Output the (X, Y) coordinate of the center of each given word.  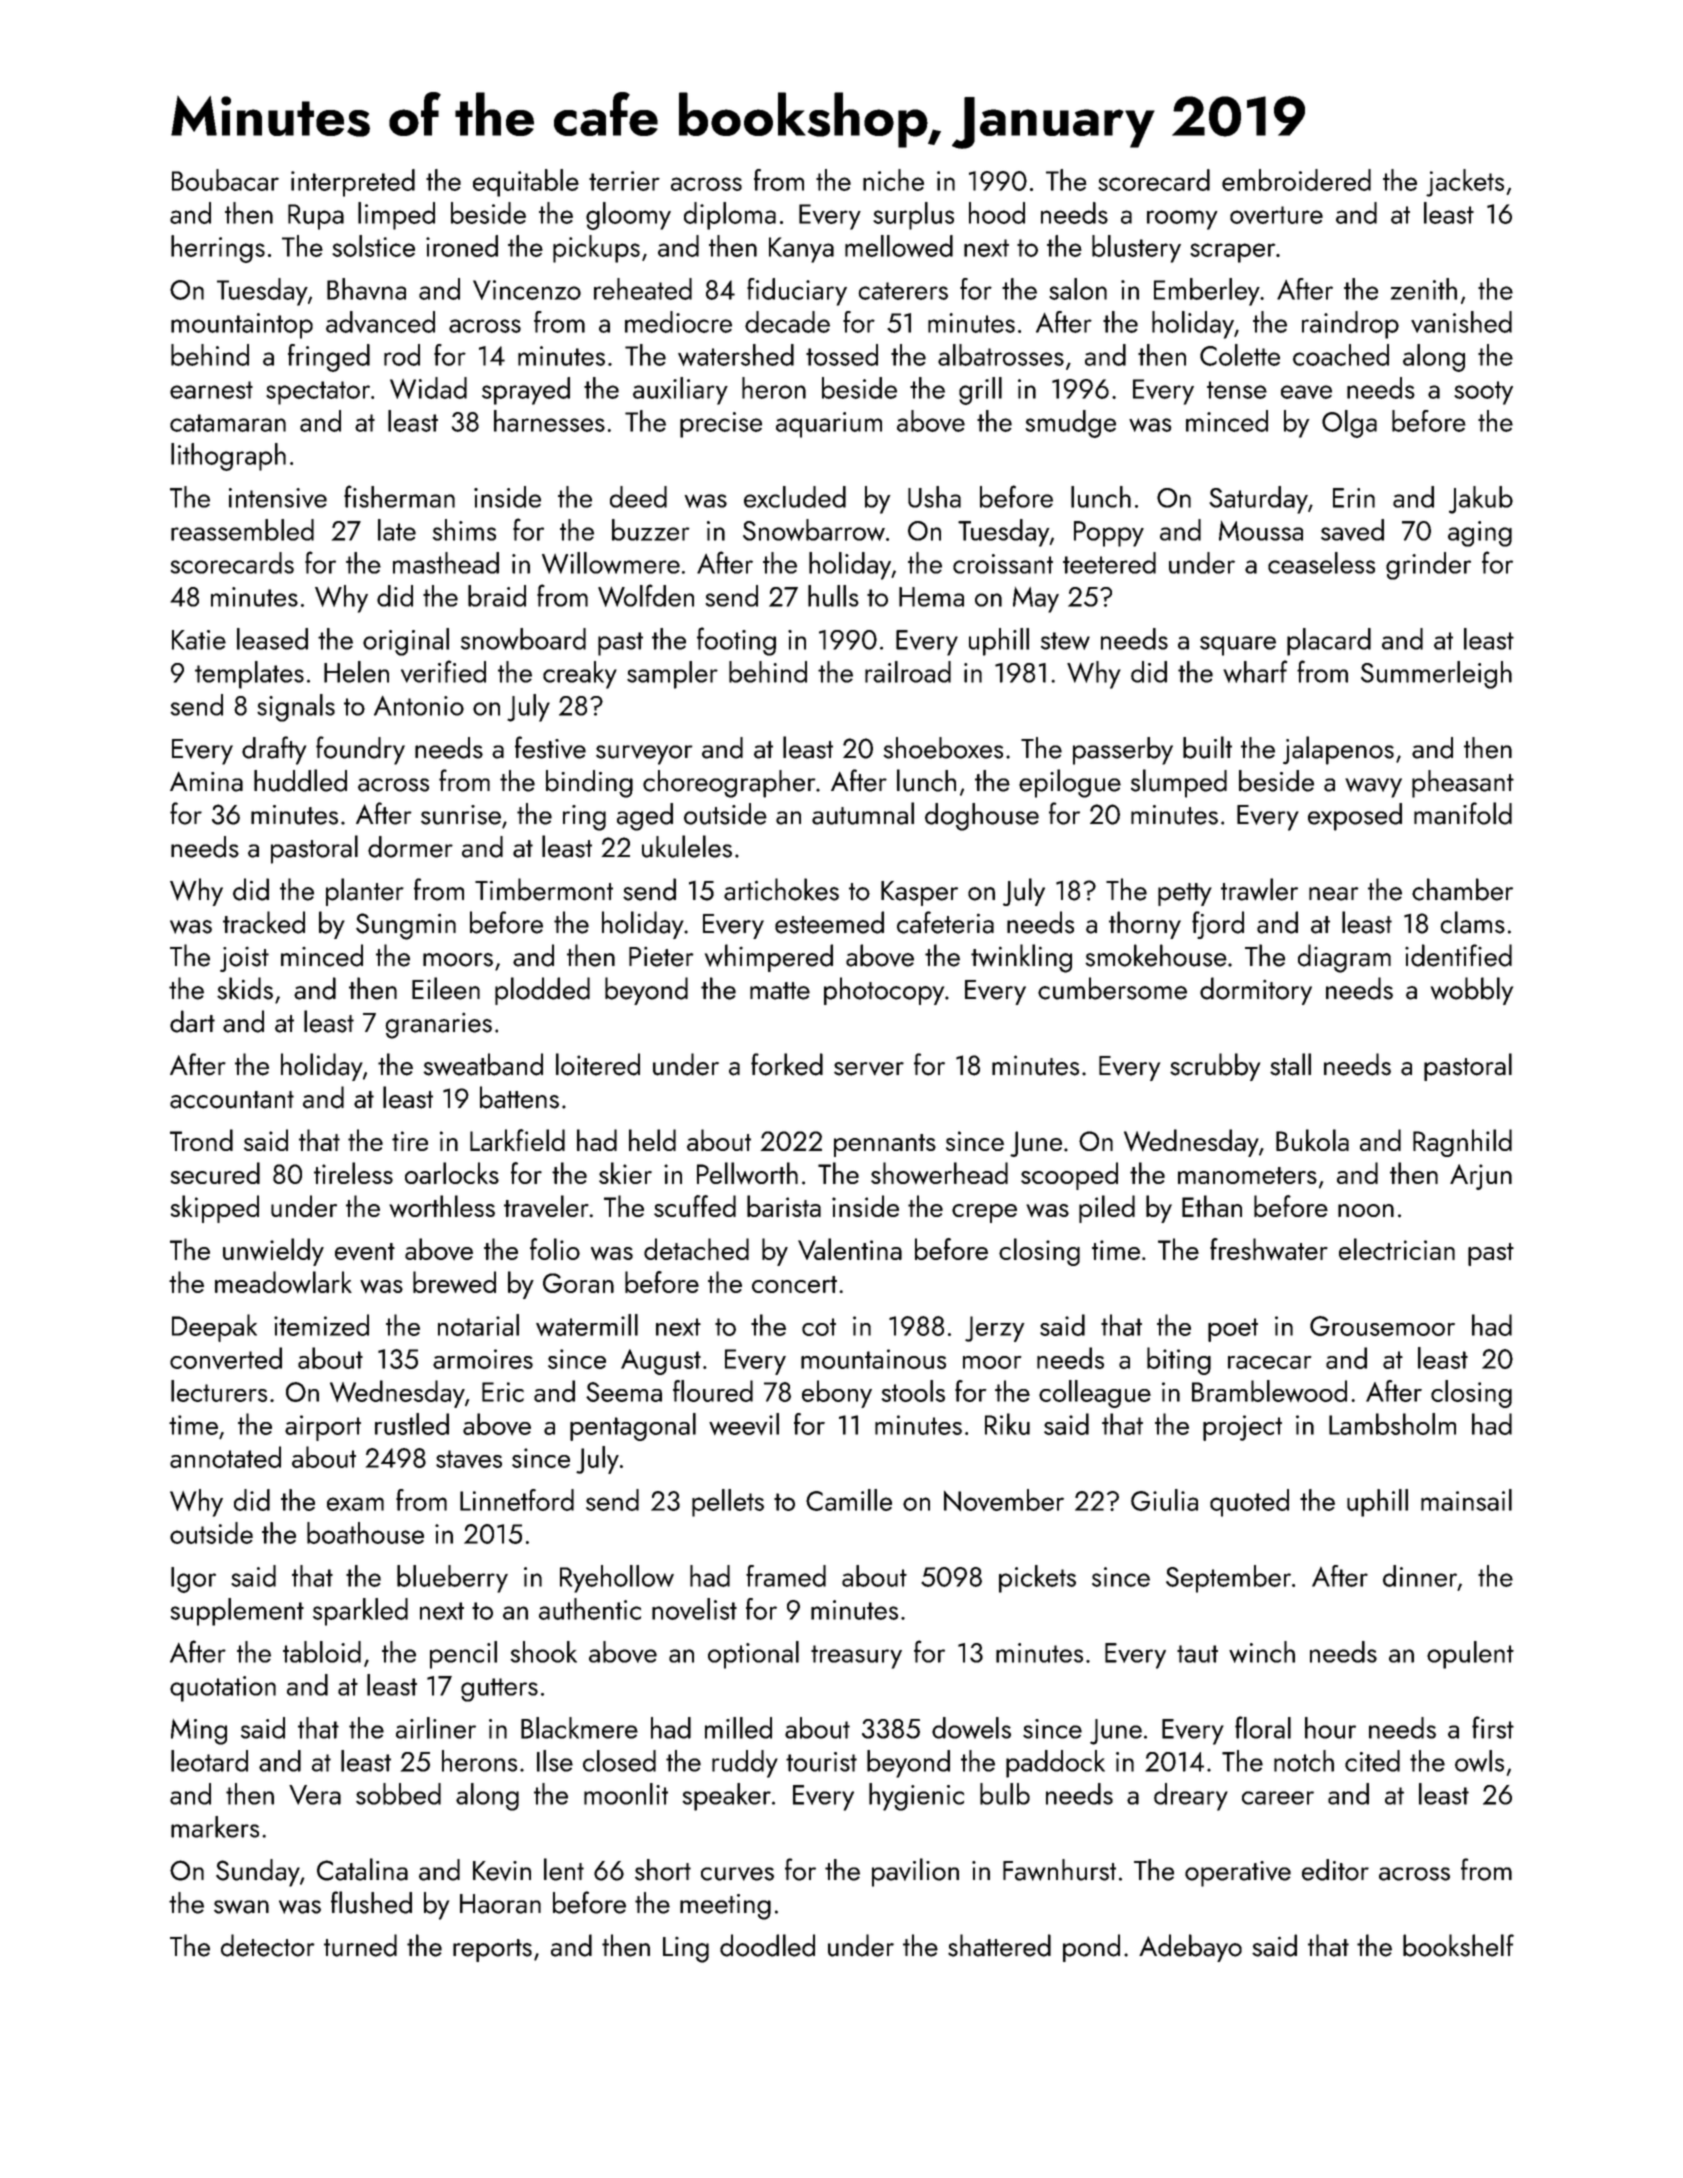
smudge (1071, 424)
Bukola (1312, 1140)
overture (1276, 215)
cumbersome (1112, 988)
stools (913, 1391)
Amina (206, 782)
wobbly (1472, 991)
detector (268, 1945)
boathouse (365, 1533)
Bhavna (366, 289)
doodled (767, 1945)
